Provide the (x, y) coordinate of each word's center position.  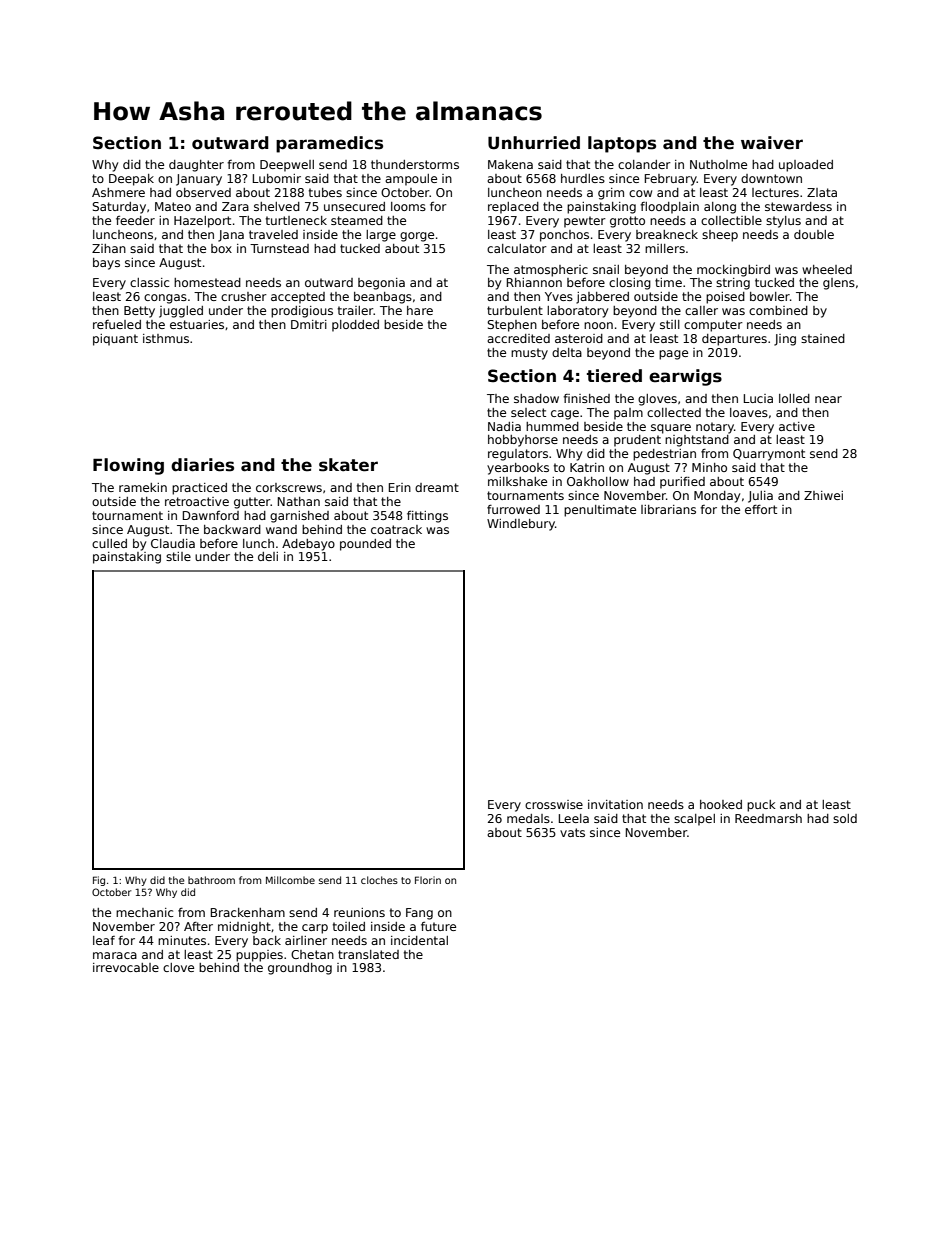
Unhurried (534, 143)
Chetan (312, 954)
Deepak (131, 180)
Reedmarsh (768, 818)
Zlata (822, 192)
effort (761, 509)
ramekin (143, 487)
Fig (99, 881)
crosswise (554, 804)
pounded (365, 545)
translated (368, 954)
